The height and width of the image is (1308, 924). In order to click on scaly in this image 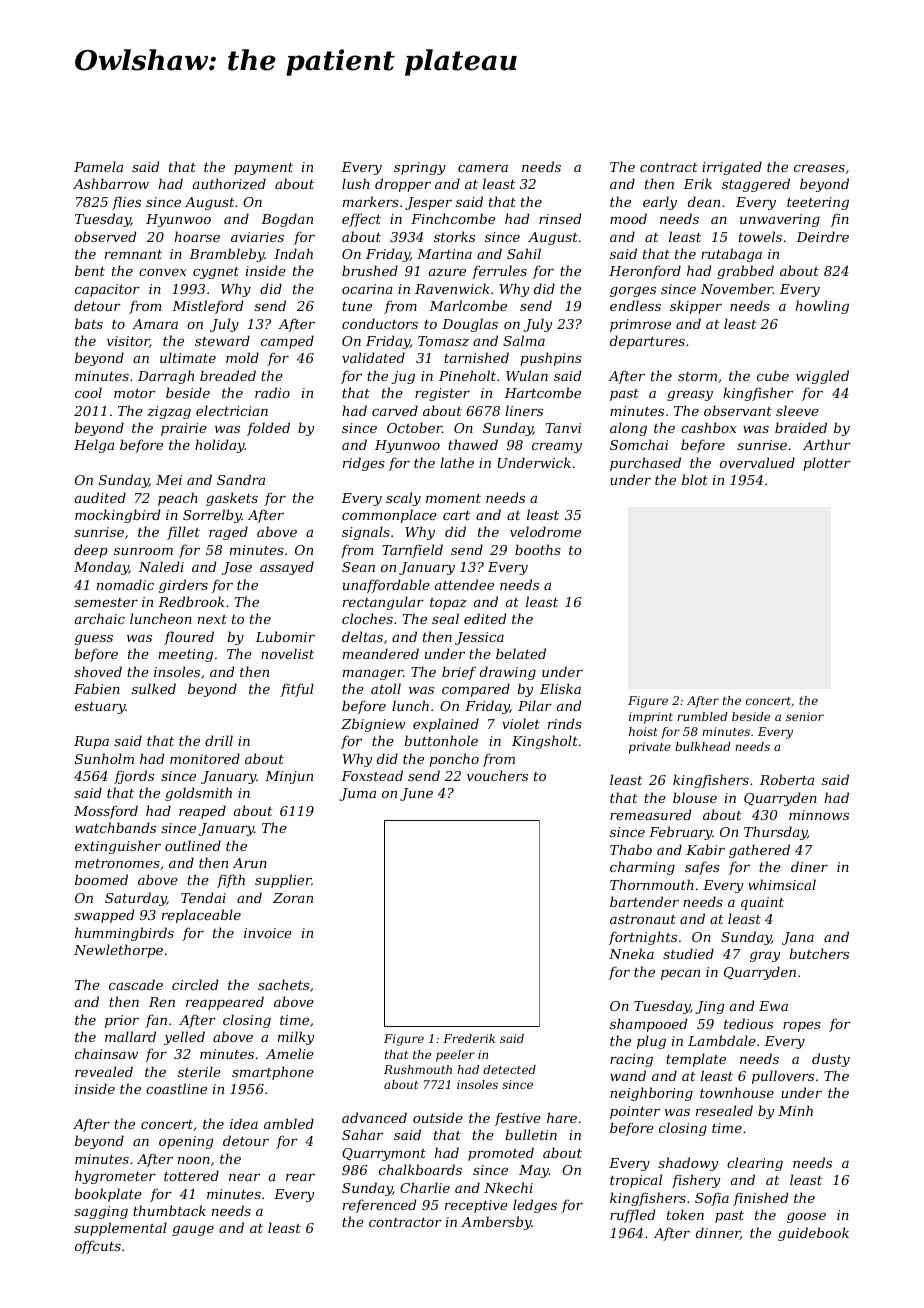, I will do `click(403, 499)`.
